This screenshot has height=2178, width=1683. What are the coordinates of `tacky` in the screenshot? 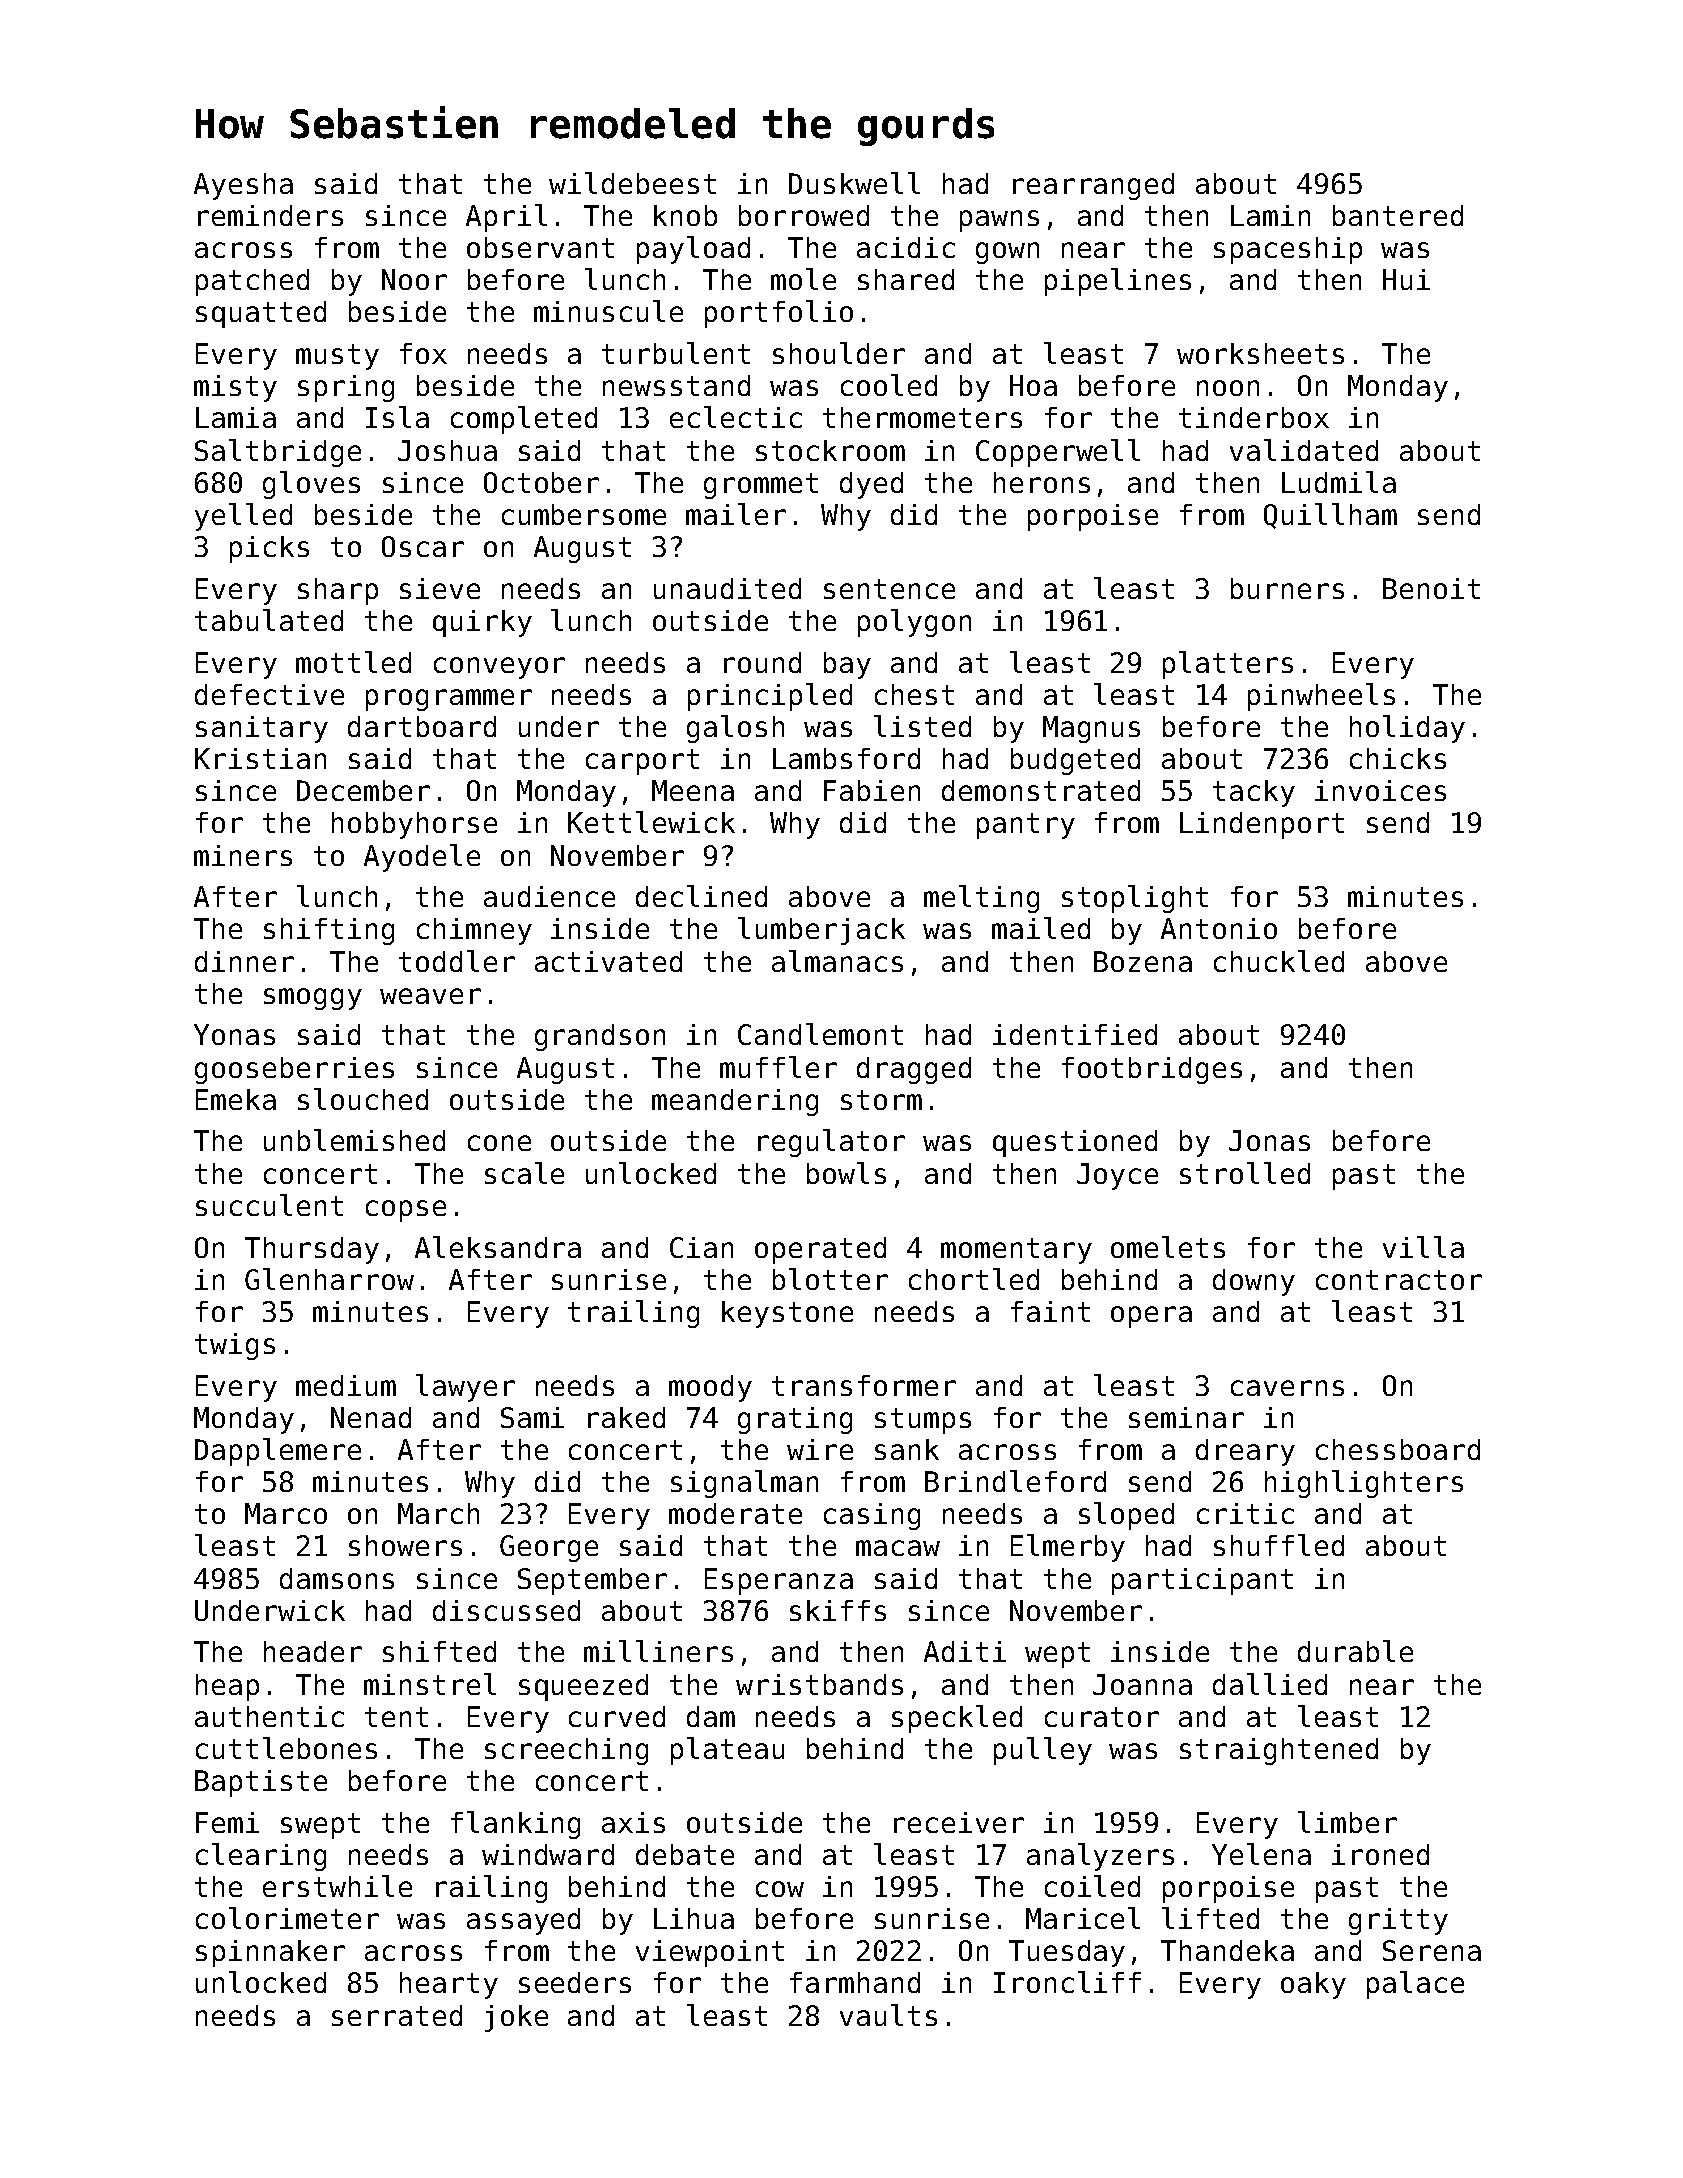 It's located at (1254, 793).
